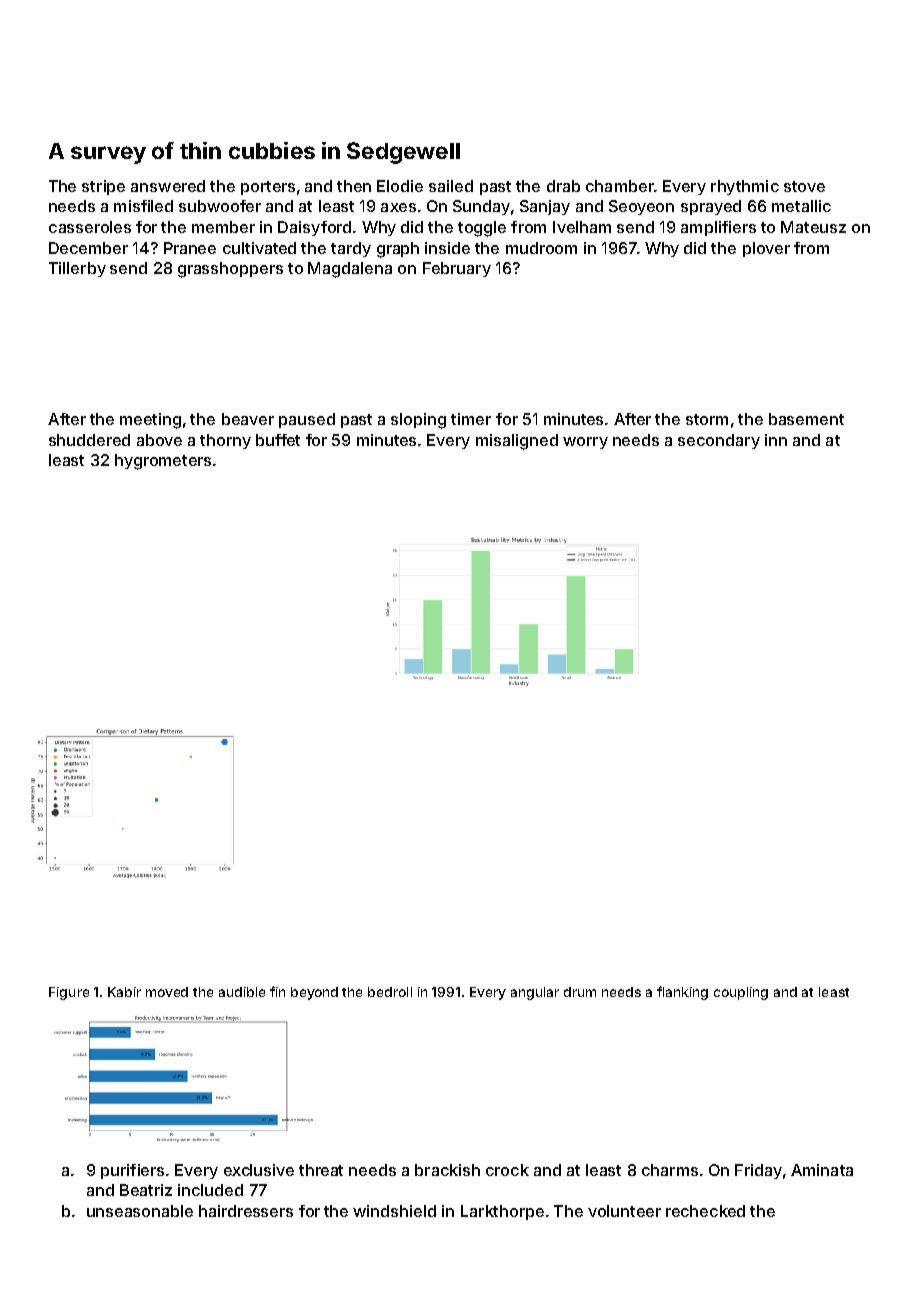 Image resolution: width=924 pixels, height=1314 pixels. I want to click on casseroles, so click(90, 227).
